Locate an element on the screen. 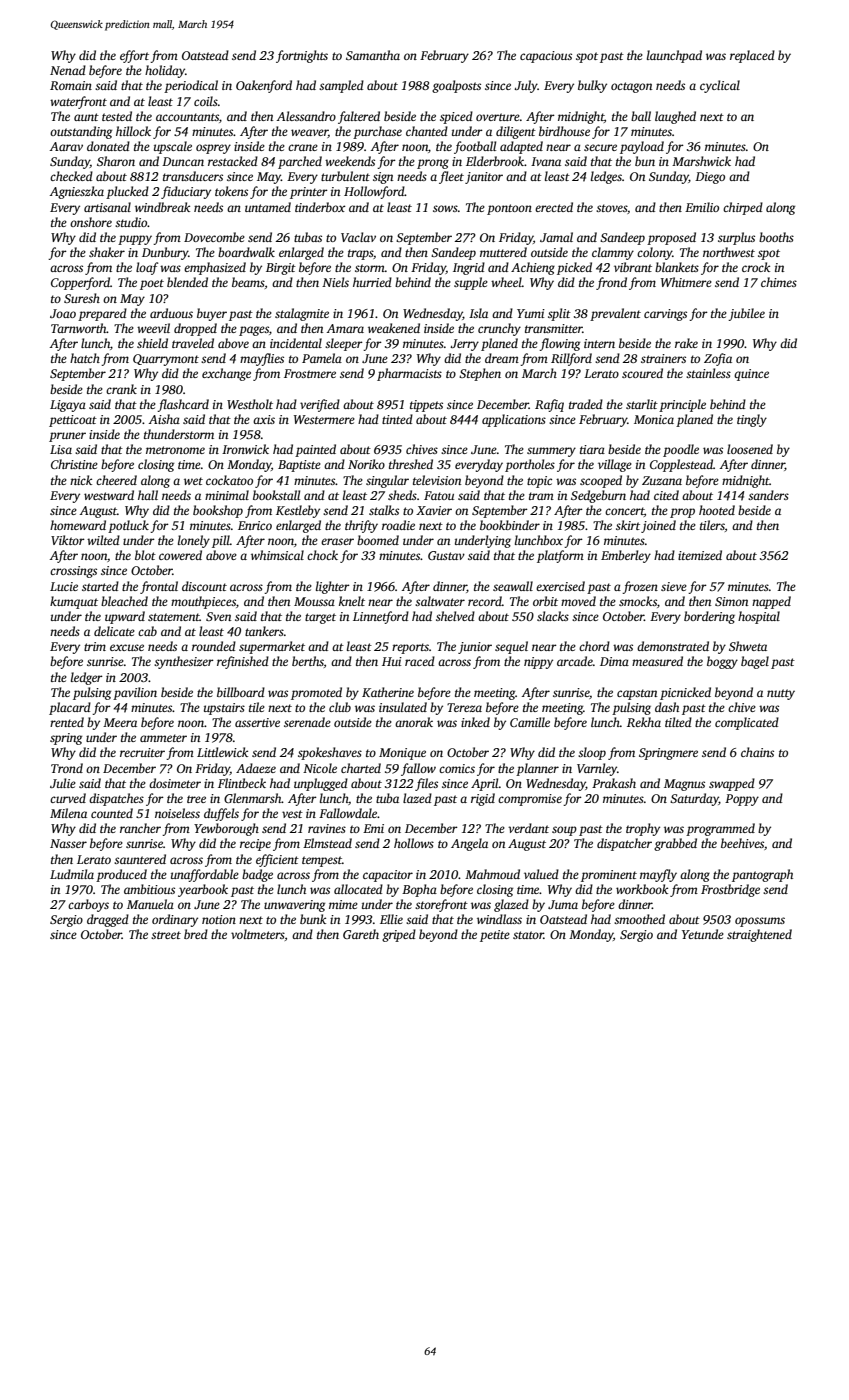 The width and height of the screenshot is (849, 1400). Gareth is located at coordinates (361, 934).
